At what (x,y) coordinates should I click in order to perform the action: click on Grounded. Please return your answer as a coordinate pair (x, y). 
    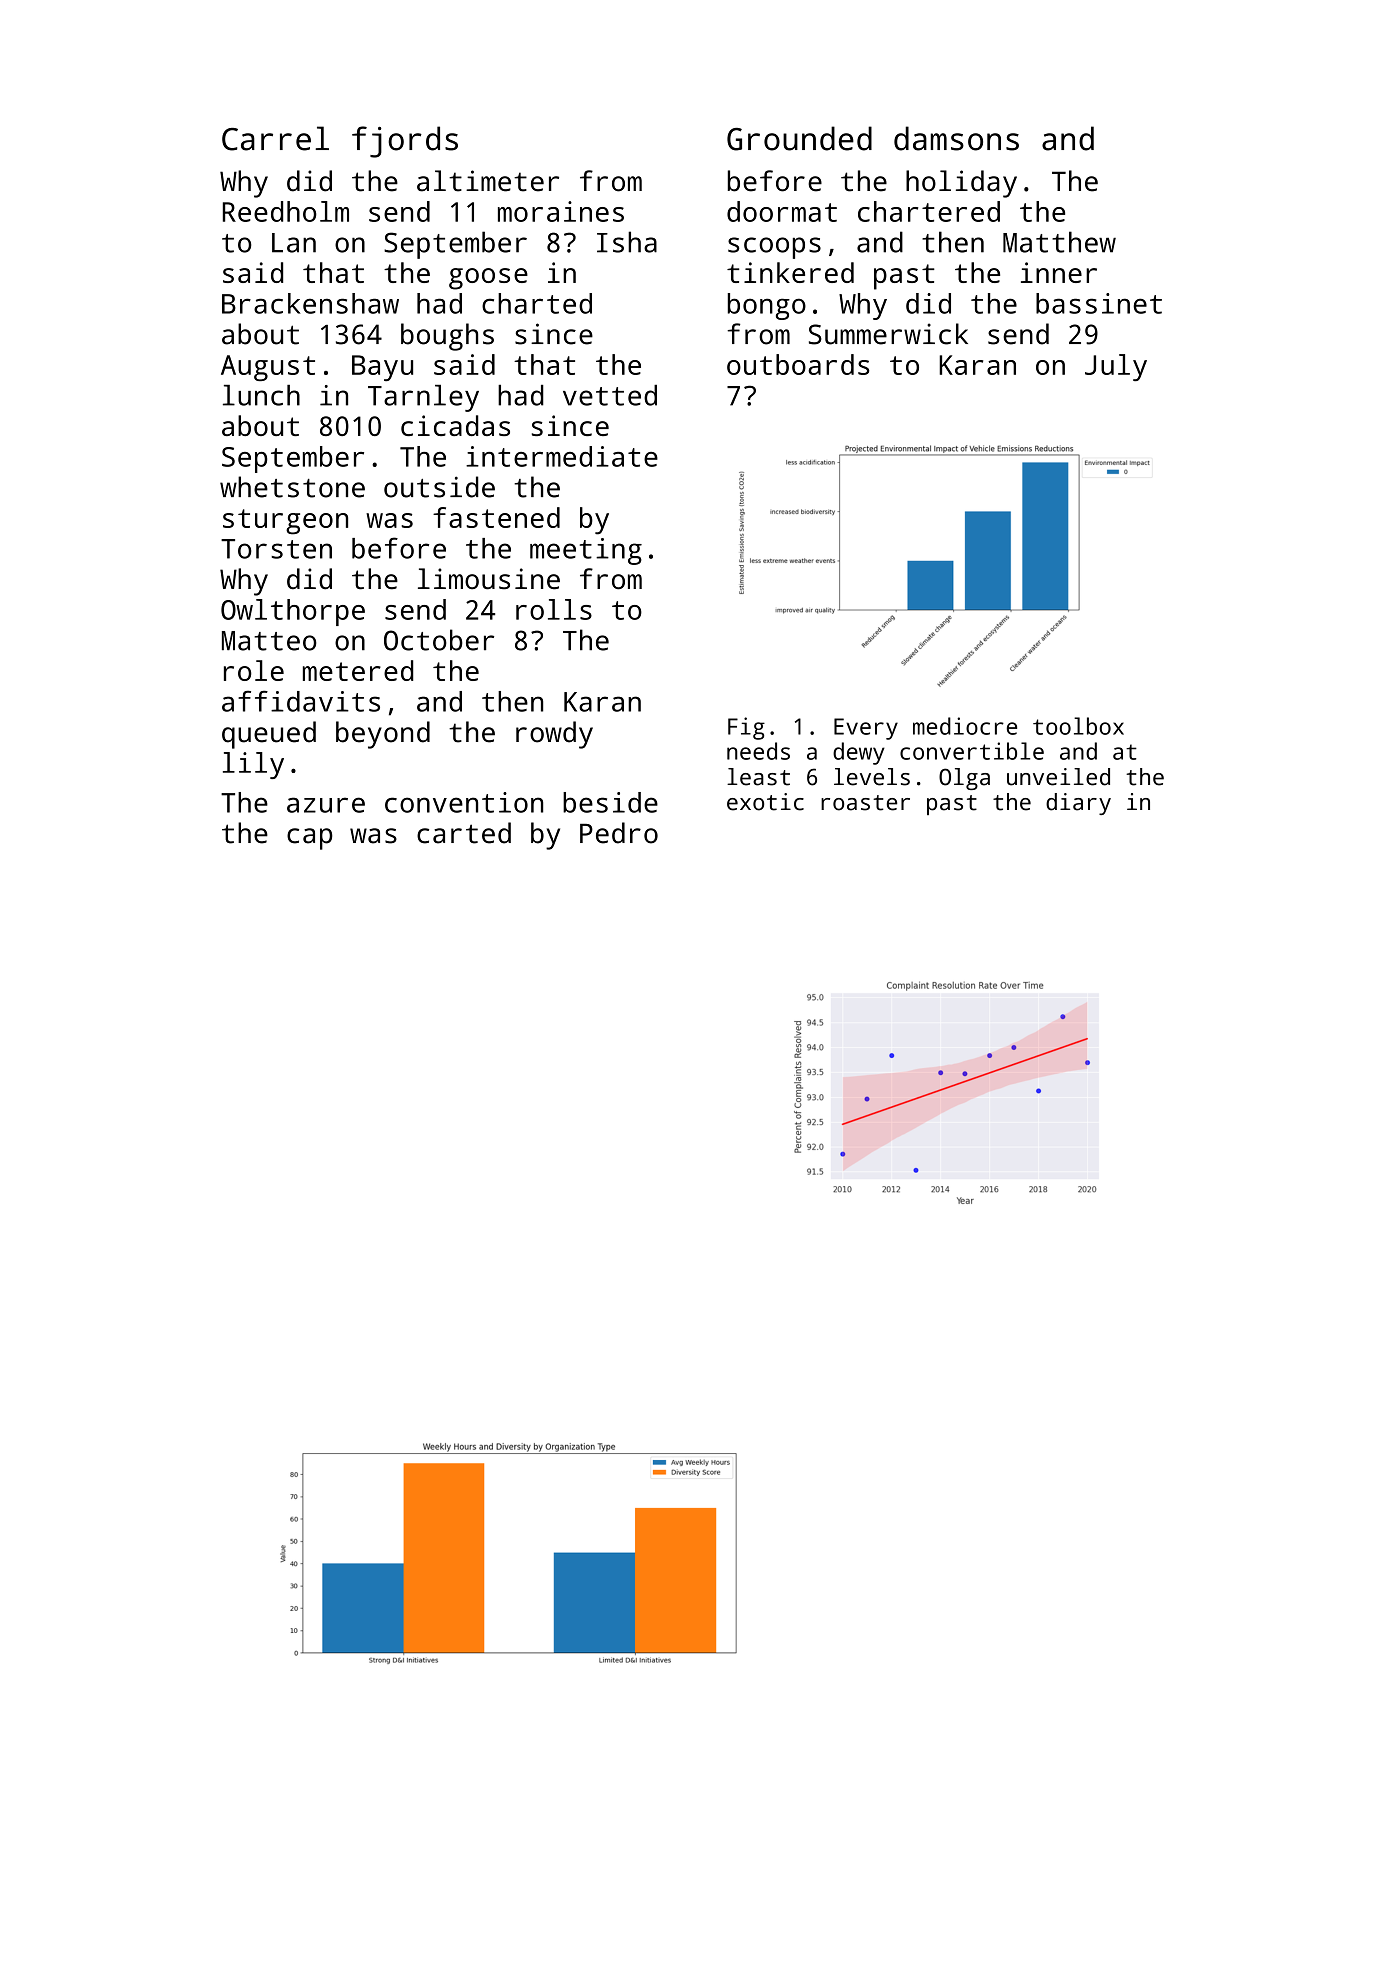
    Looking at the image, I should click on (799, 138).
